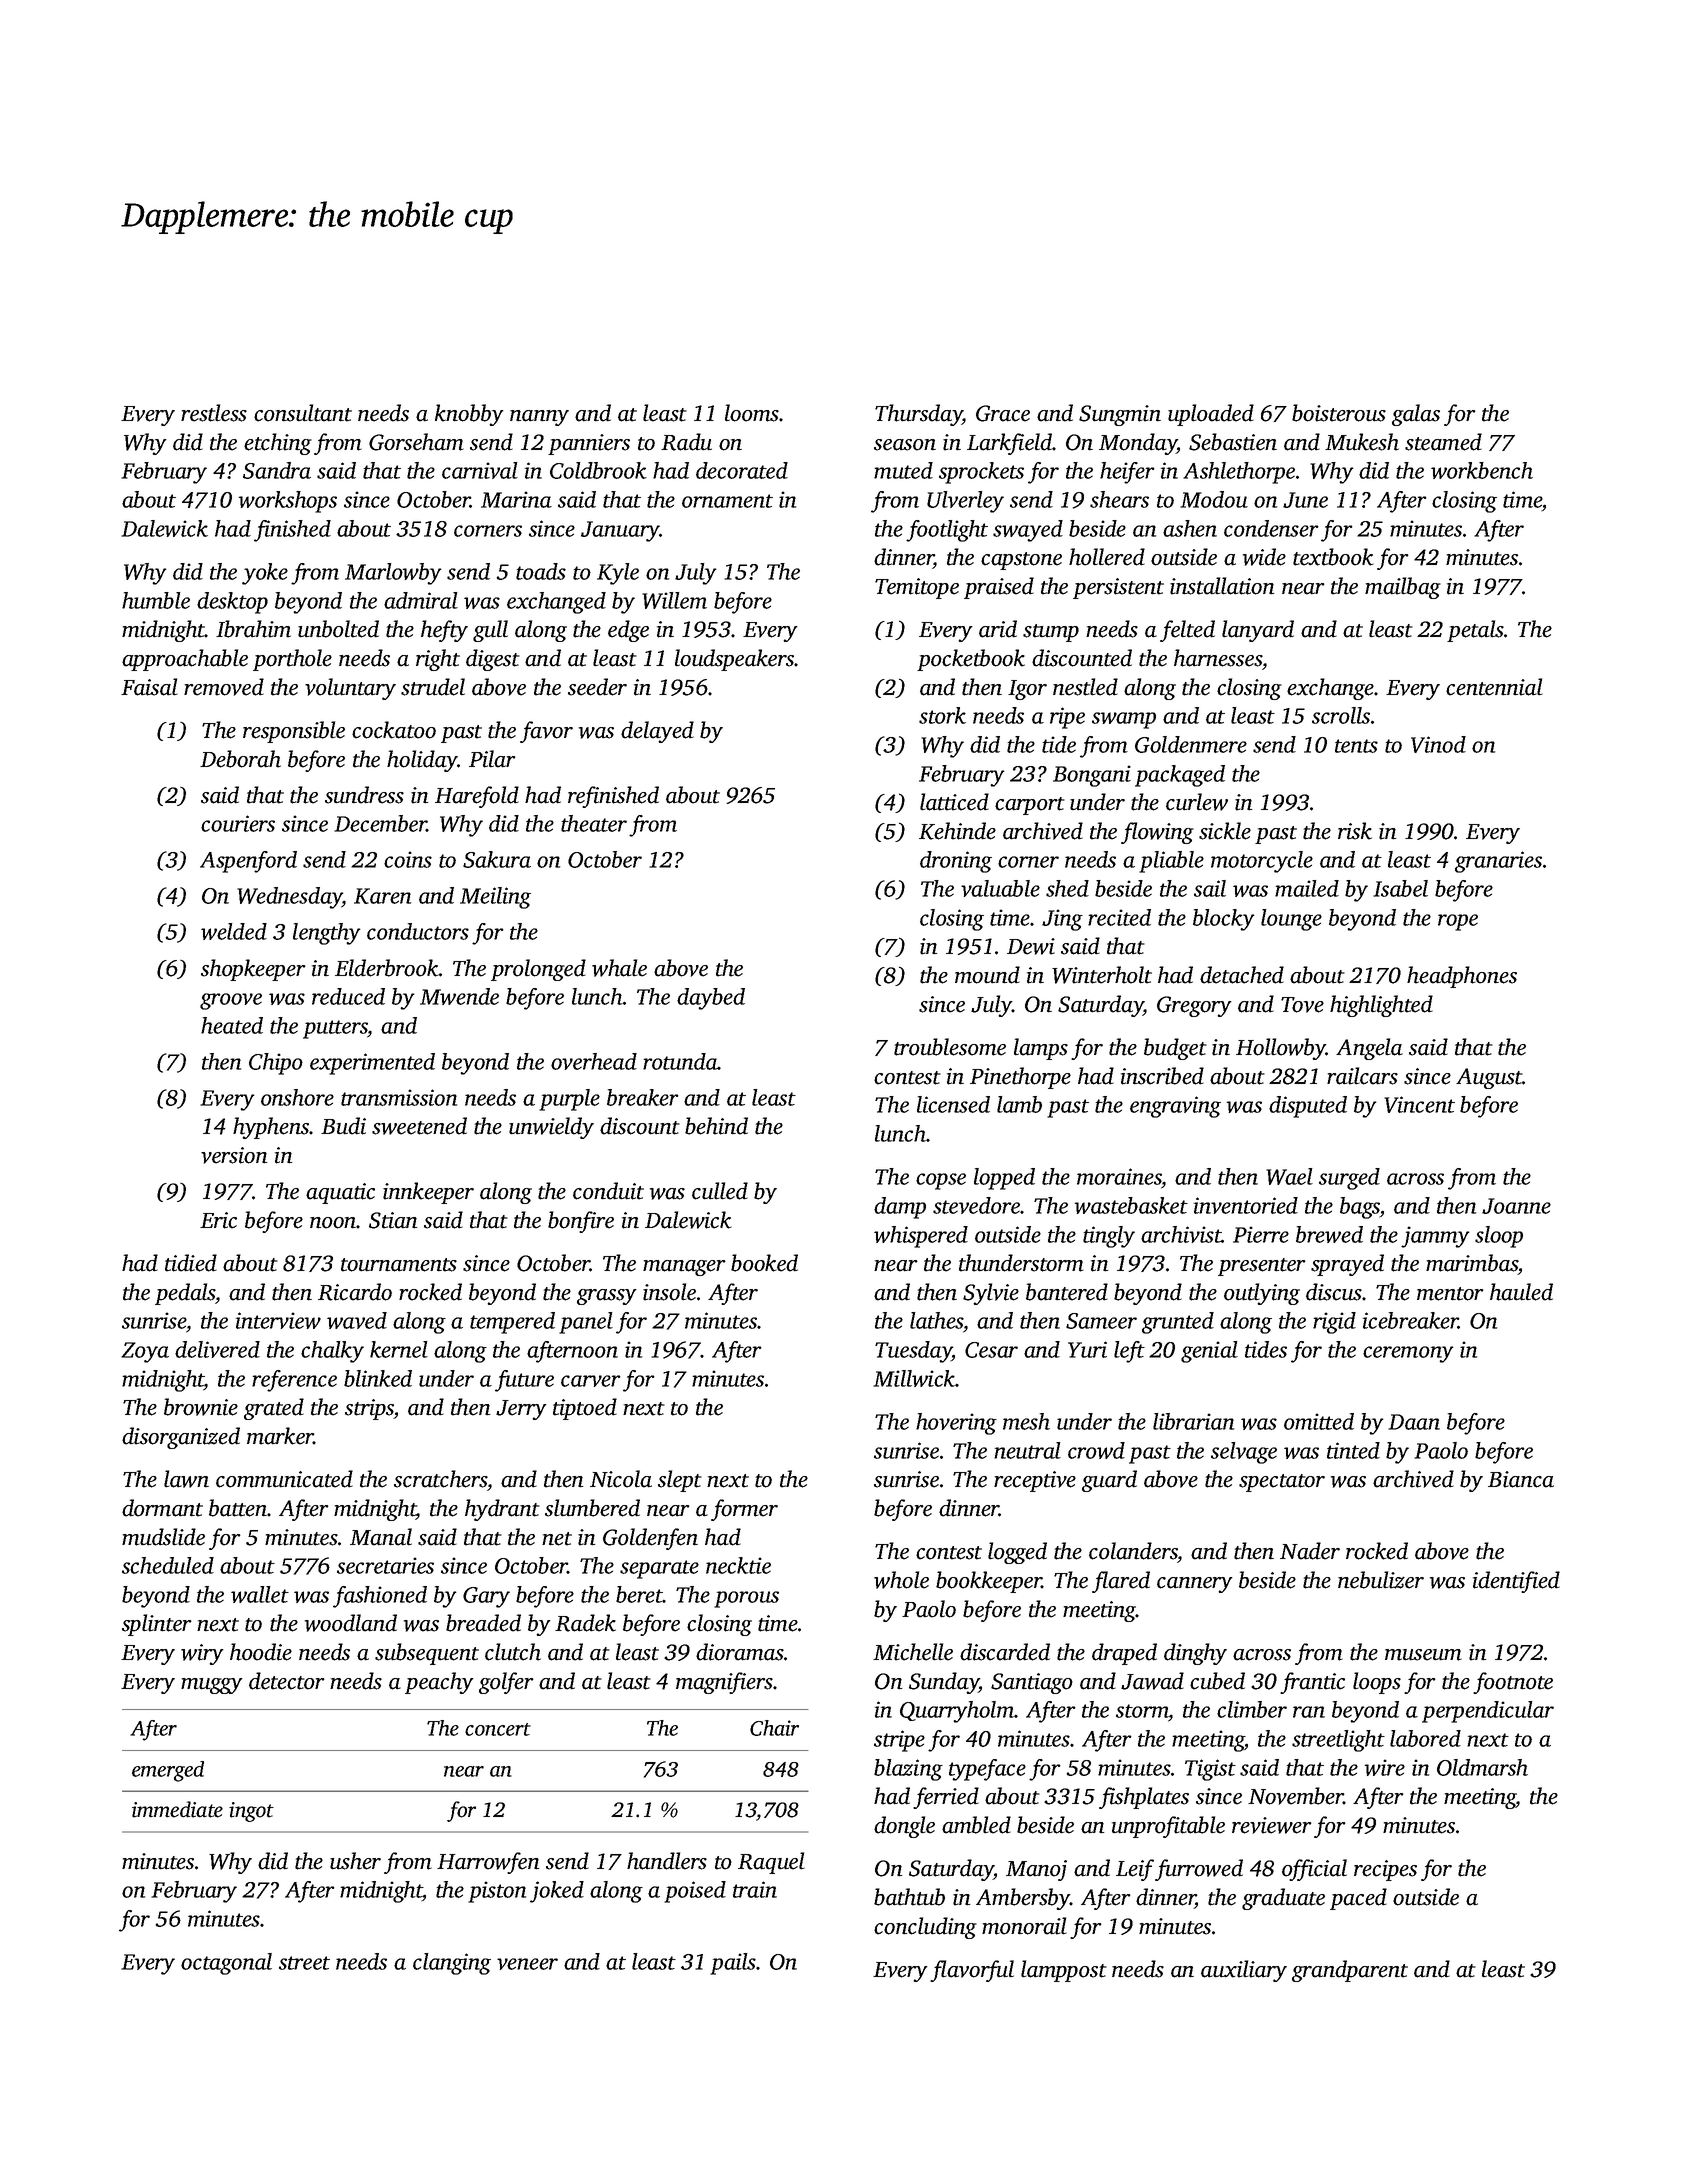 Image resolution: width=1683 pixels, height=2178 pixels. Describe the element at coordinates (1416, 415) in the screenshot. I see `galas` at that location.
